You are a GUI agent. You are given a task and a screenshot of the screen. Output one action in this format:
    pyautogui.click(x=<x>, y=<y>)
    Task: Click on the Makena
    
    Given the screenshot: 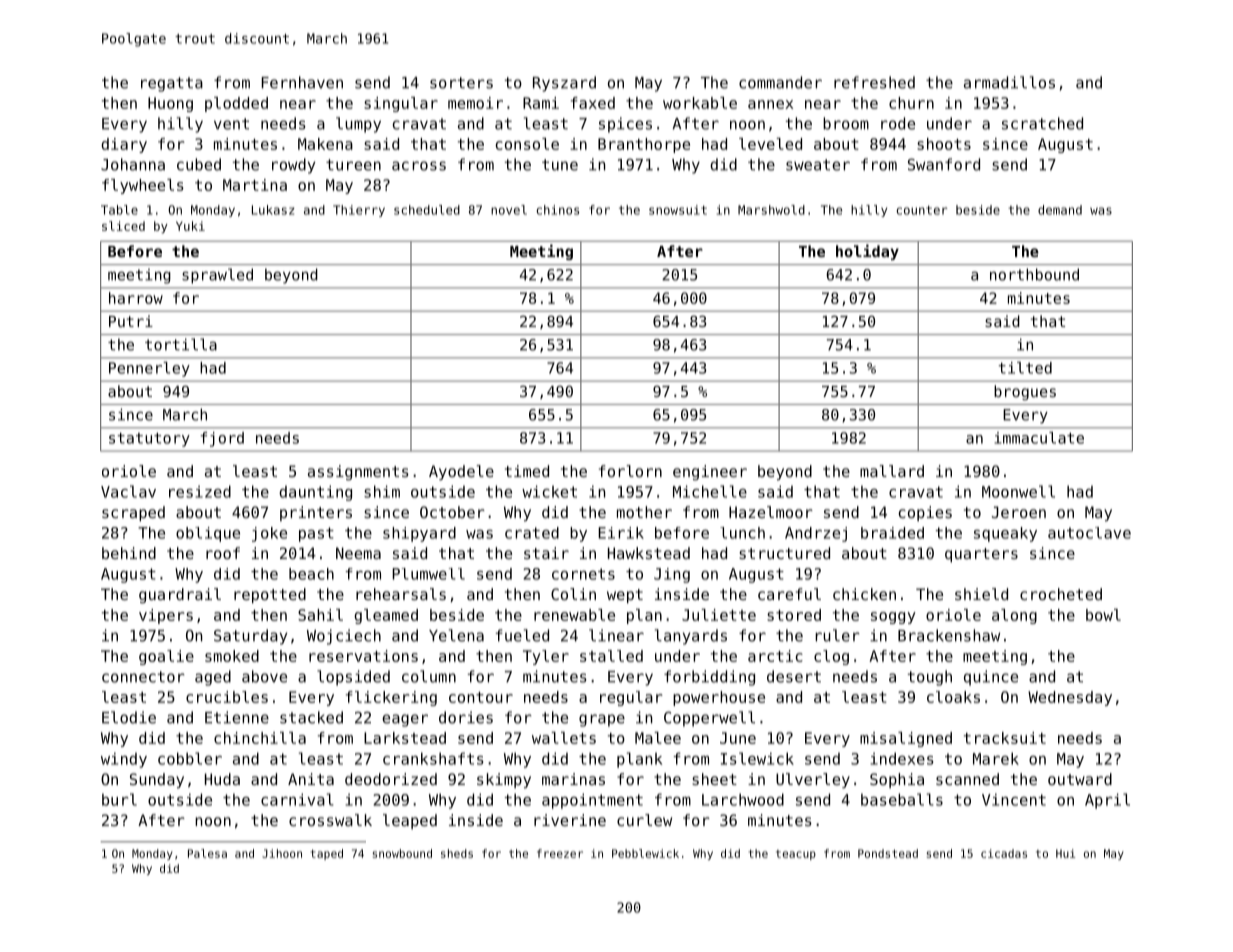 What is the action you would take?
    pyautogui.click(x=325, y=144)
